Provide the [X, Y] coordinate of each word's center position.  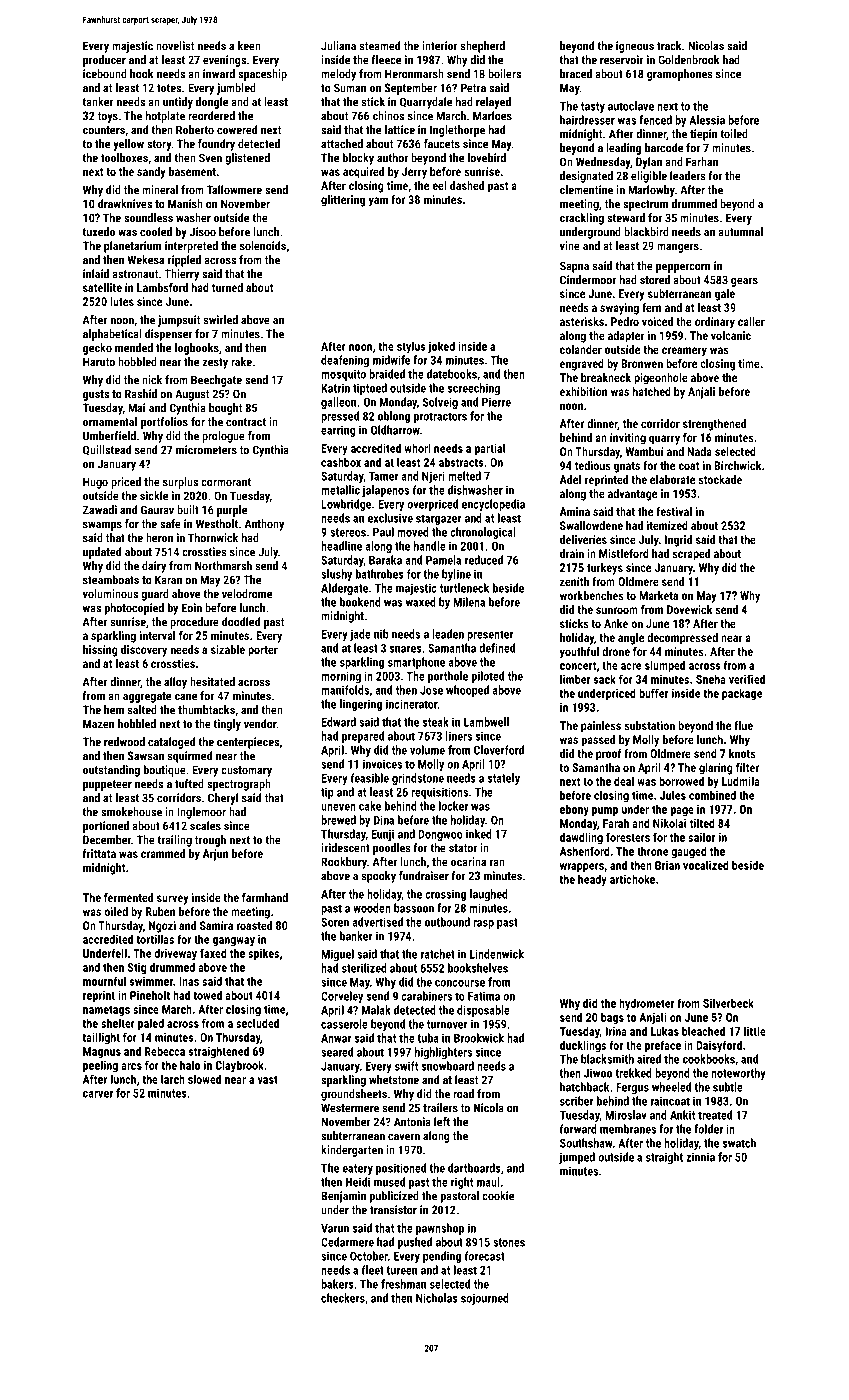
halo [190, 1065]
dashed [467, 185]
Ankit [682, 1115]
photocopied [134, 609]
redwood [124, 742]
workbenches [592, 595]
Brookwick [479, 1038]
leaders [688, 176]
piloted [488, 677]
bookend [360, 602]
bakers [337, 1284]
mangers [678, 248]
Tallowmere [234, 190]
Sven [210, 158]
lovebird [487, 158]
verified [747, 679]
